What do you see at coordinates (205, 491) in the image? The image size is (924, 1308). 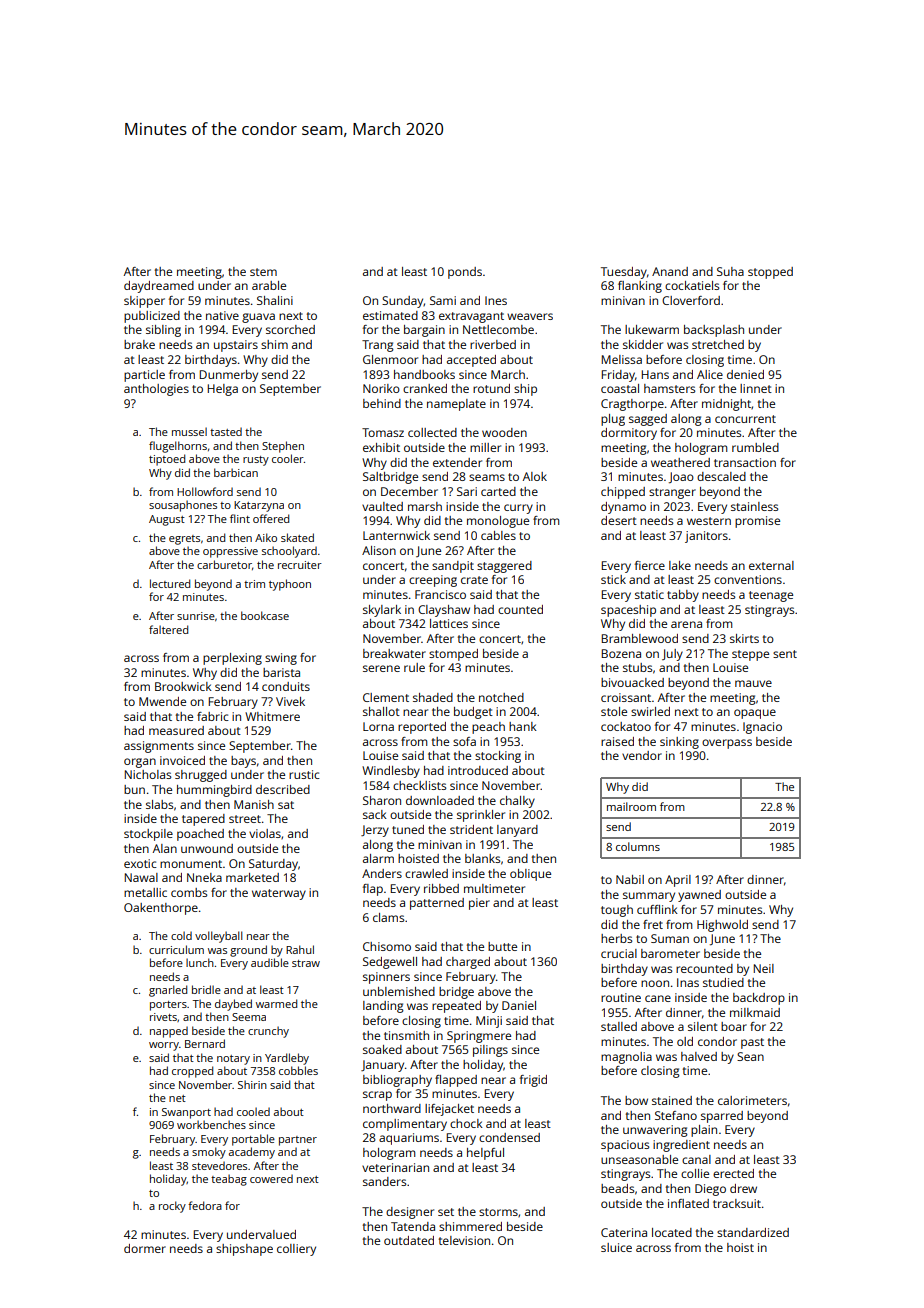 I see `Hollowford` at bounding box center [205, 491].
